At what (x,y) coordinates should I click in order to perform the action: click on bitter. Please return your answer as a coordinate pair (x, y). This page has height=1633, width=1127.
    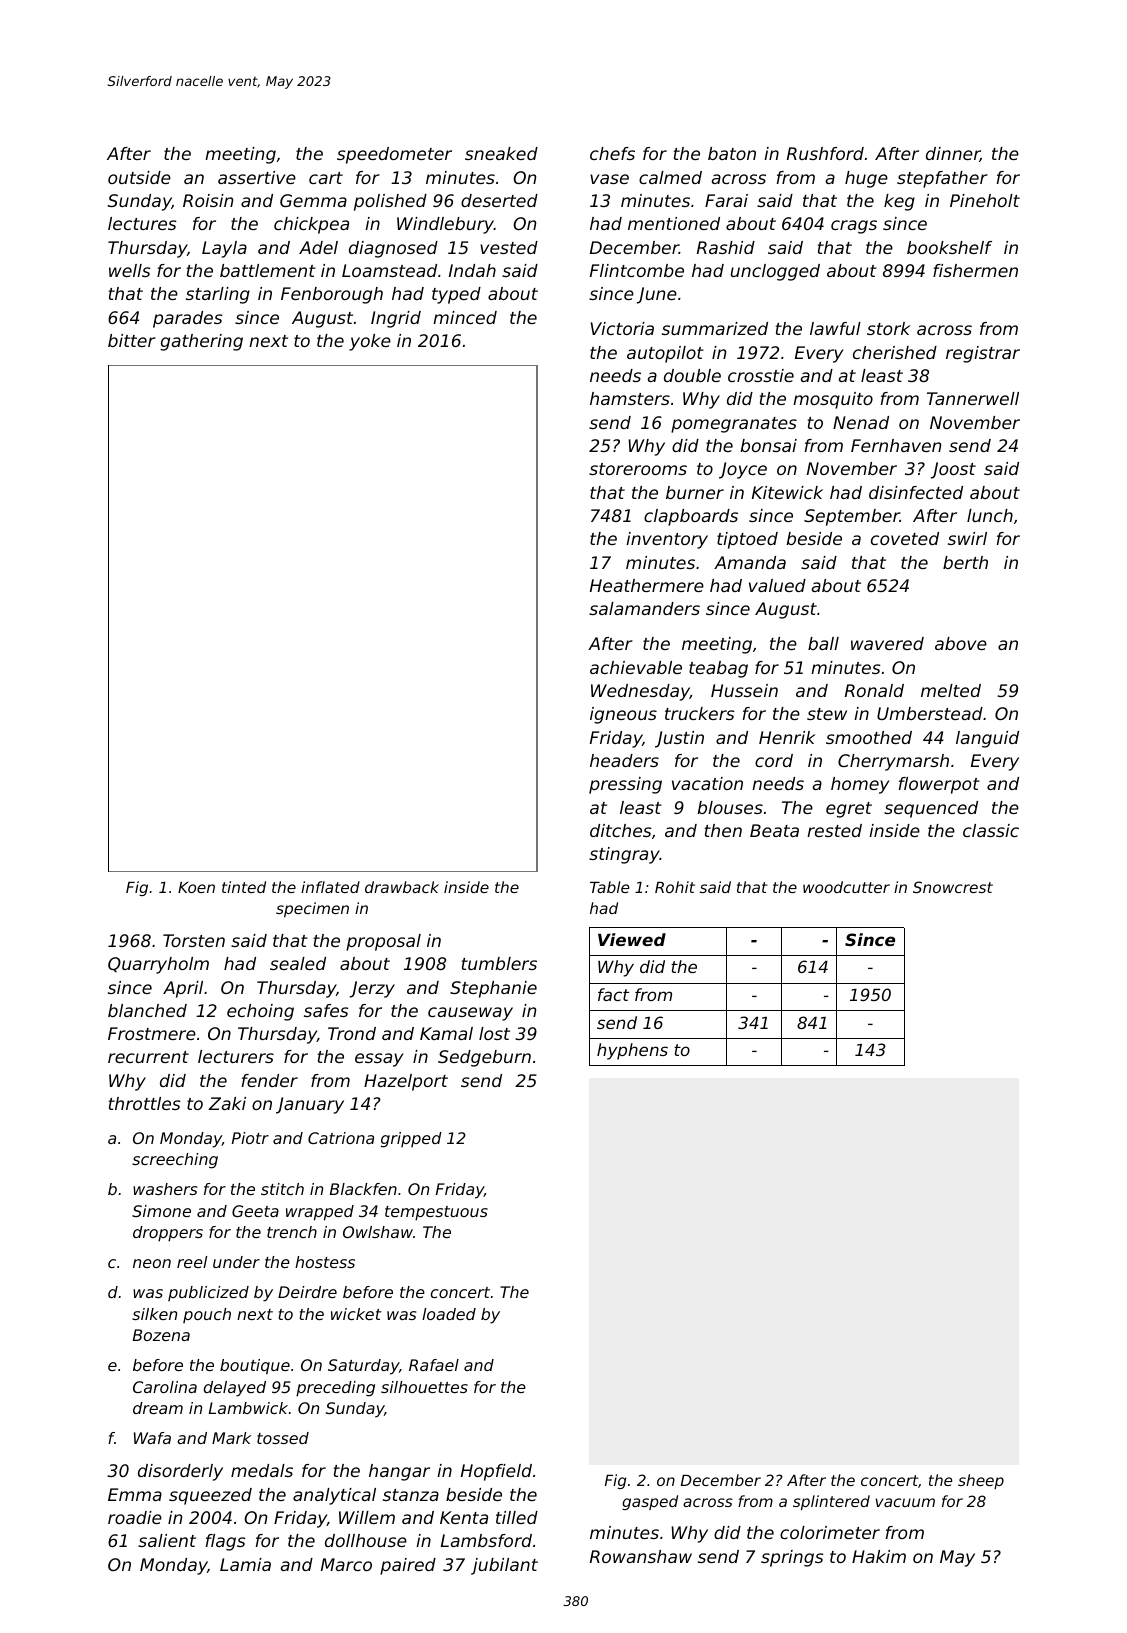
    Looking at the image, I should click on (132, 340).
